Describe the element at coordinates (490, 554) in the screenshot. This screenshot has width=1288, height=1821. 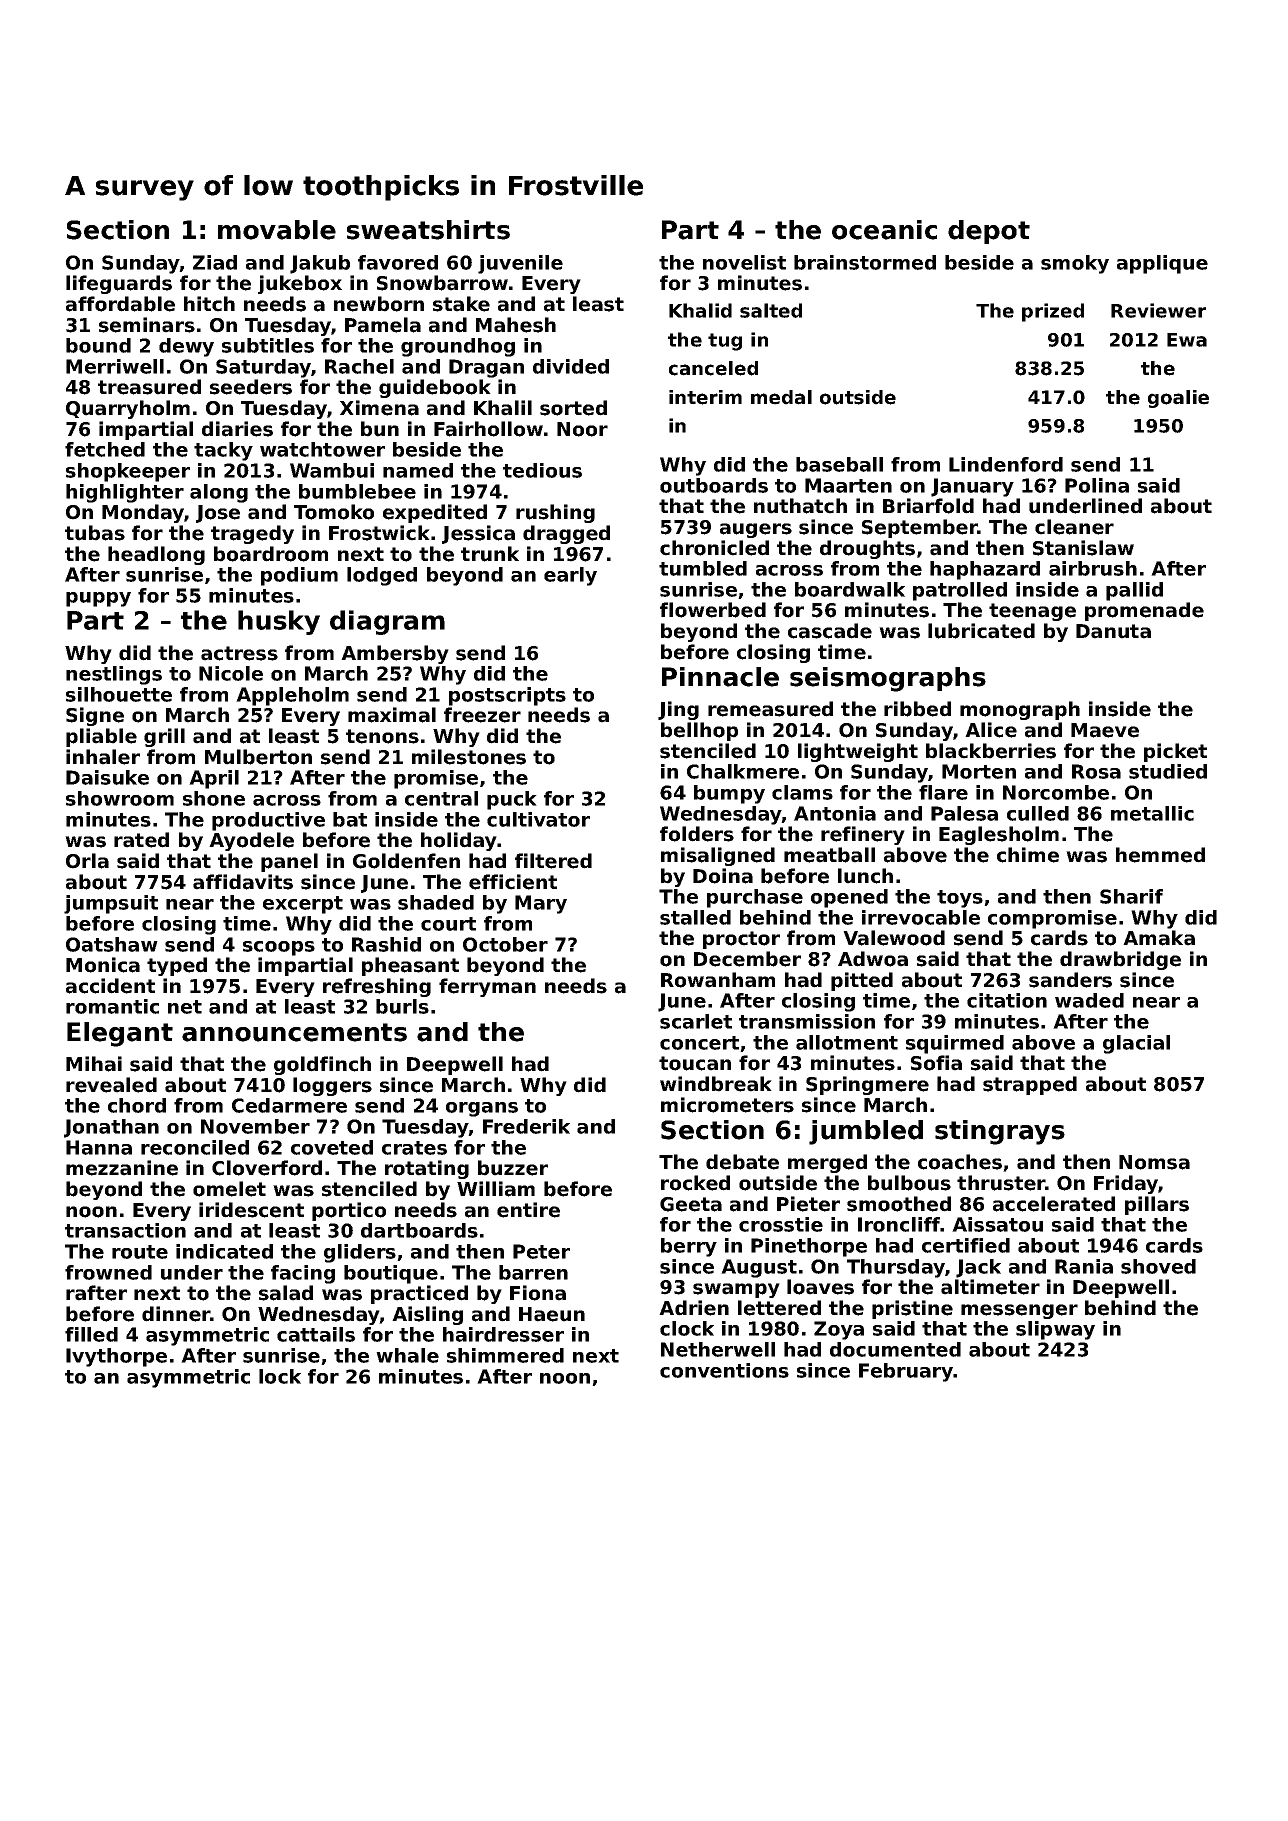
I see `trunk` at that location.
